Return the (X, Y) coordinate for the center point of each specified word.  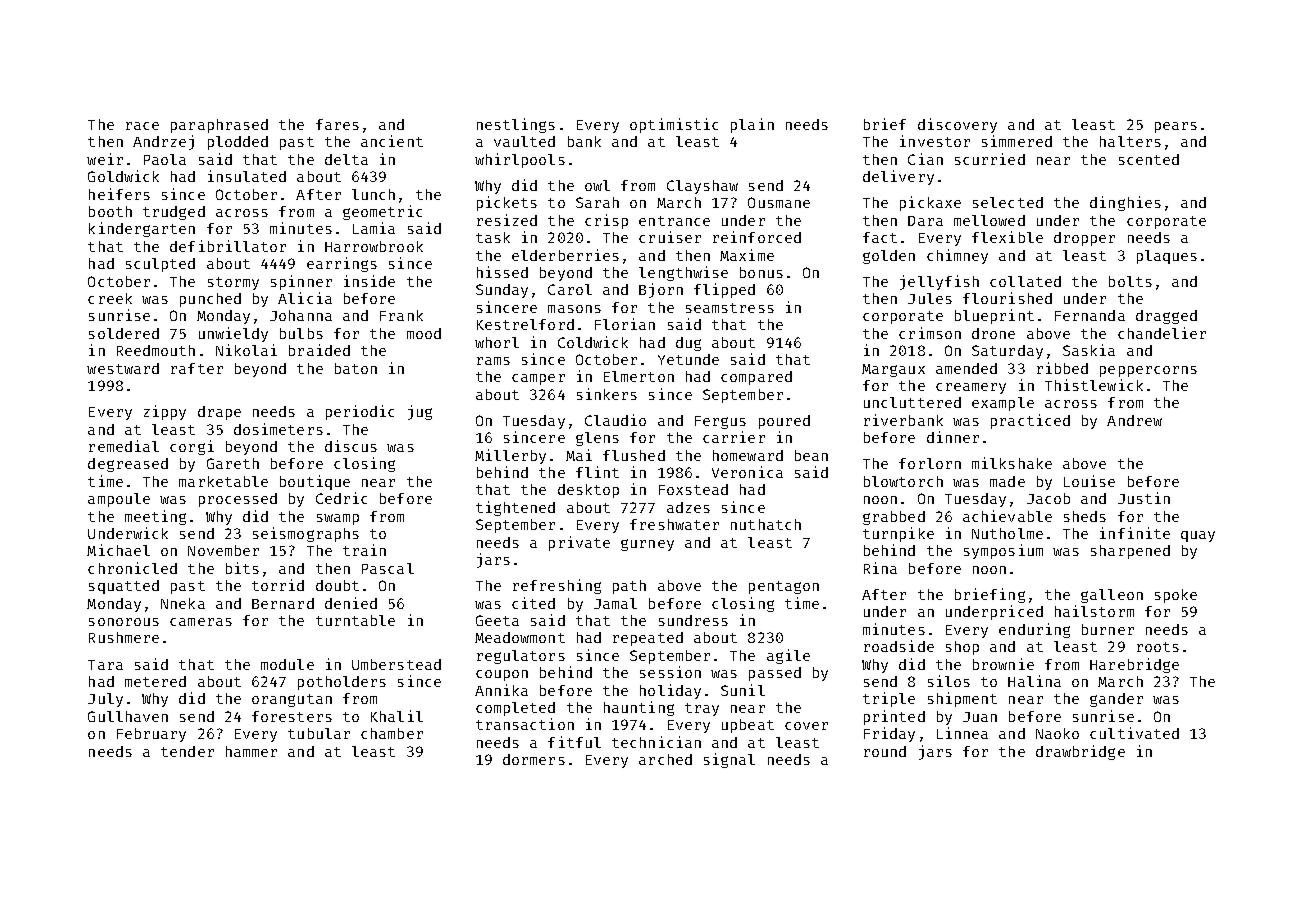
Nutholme (1007, 533)
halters (1130, 141)
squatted (124, 587)
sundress (693, 620)
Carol (570, 289)
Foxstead (693, 489)
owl (597, 185)
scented (1149, 159)
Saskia (1089, 350)
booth (110, 211)
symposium (1003, 551)
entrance (674, 221)
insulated (247, 176)
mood (424, 333)
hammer (251, 751)
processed (238, 500)
